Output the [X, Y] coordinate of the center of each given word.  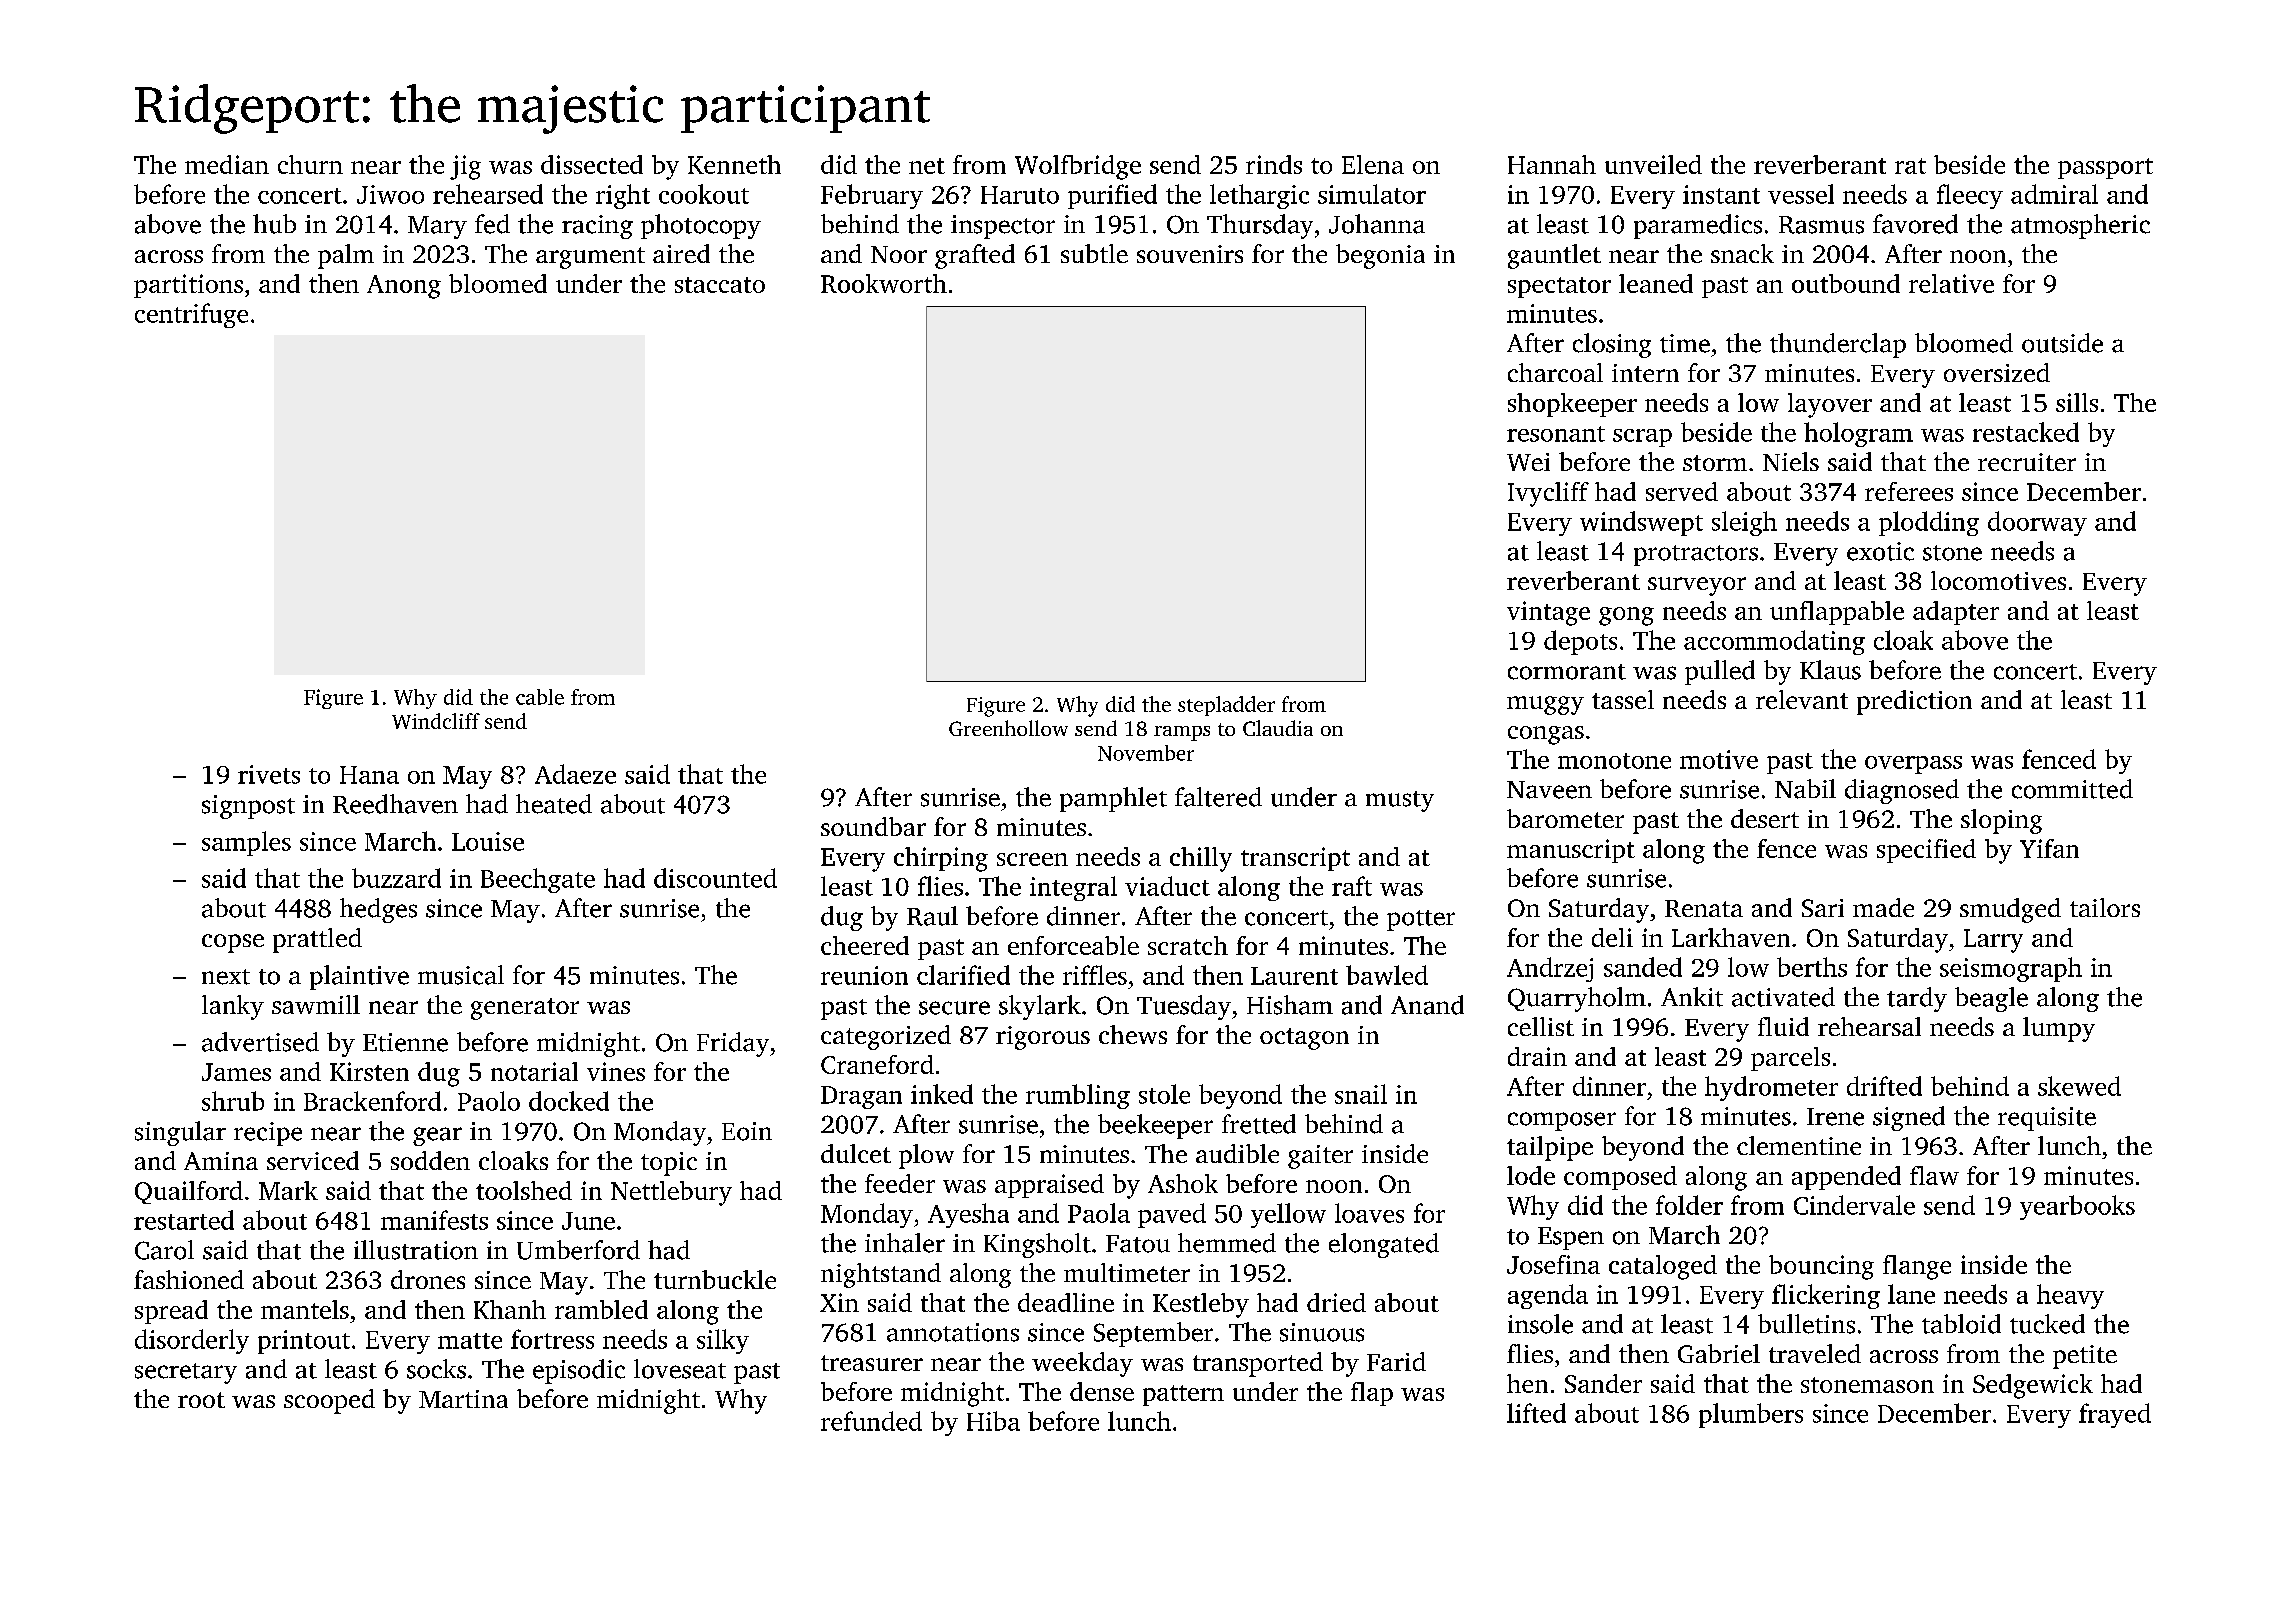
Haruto [1020, 195]
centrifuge [191, 315]
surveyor [1697, 586]
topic [669, 1164]
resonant [1556, 434]
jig [465, 167]
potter [1421, 920]
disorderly [192, 1341]
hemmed [1227, 1243]
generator [525, 1009]
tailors [2105, 907]
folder [1689, 1205]
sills [2077, 402]
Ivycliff [1548, 494]
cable [540, 697]
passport [2105, 168]
